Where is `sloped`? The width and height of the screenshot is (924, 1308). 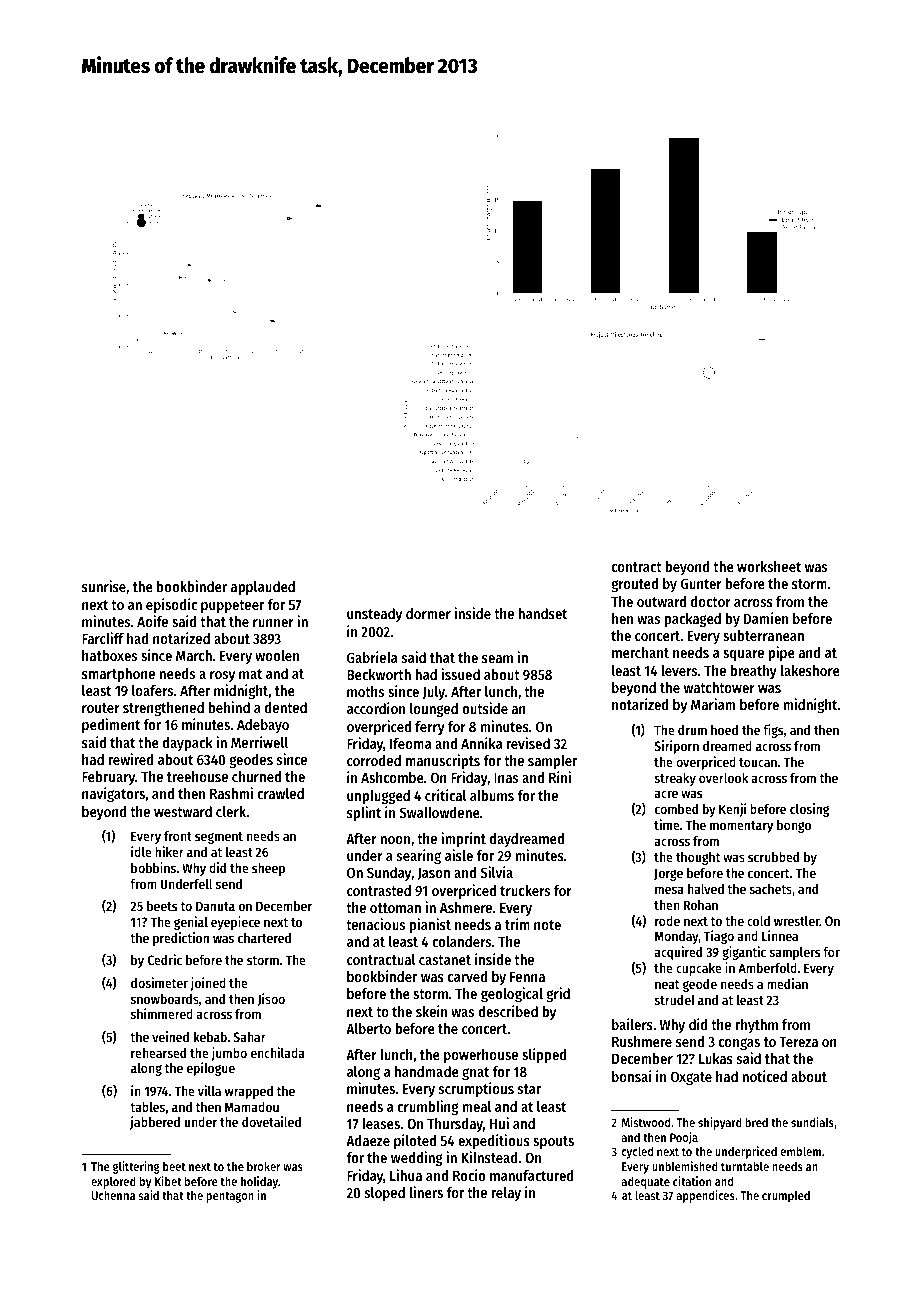
sloped is located at coordinates (385, 1194).
